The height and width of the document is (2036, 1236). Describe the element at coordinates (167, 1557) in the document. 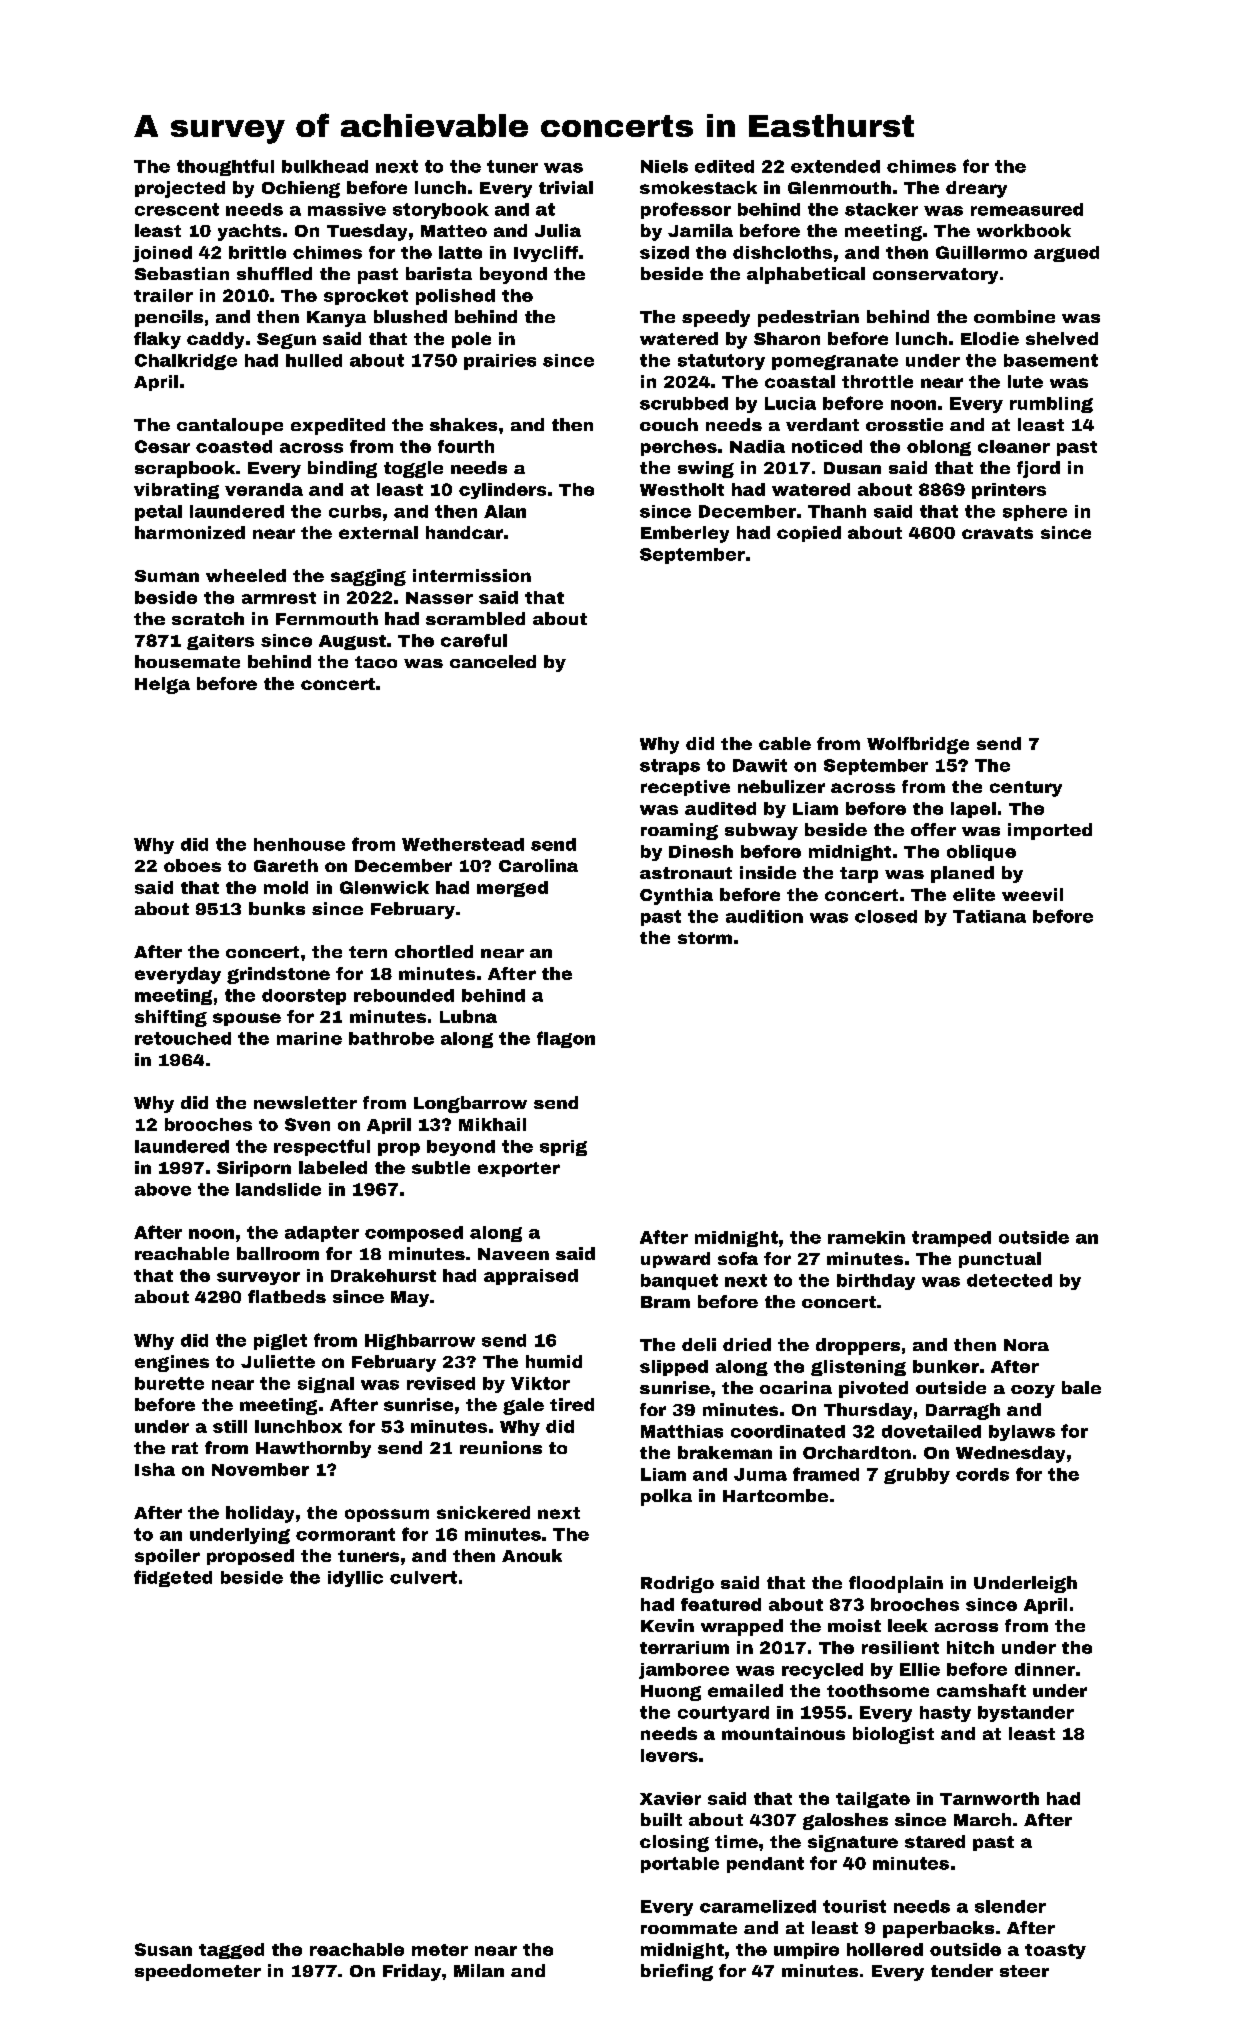

I see `spoiler` at that location.
